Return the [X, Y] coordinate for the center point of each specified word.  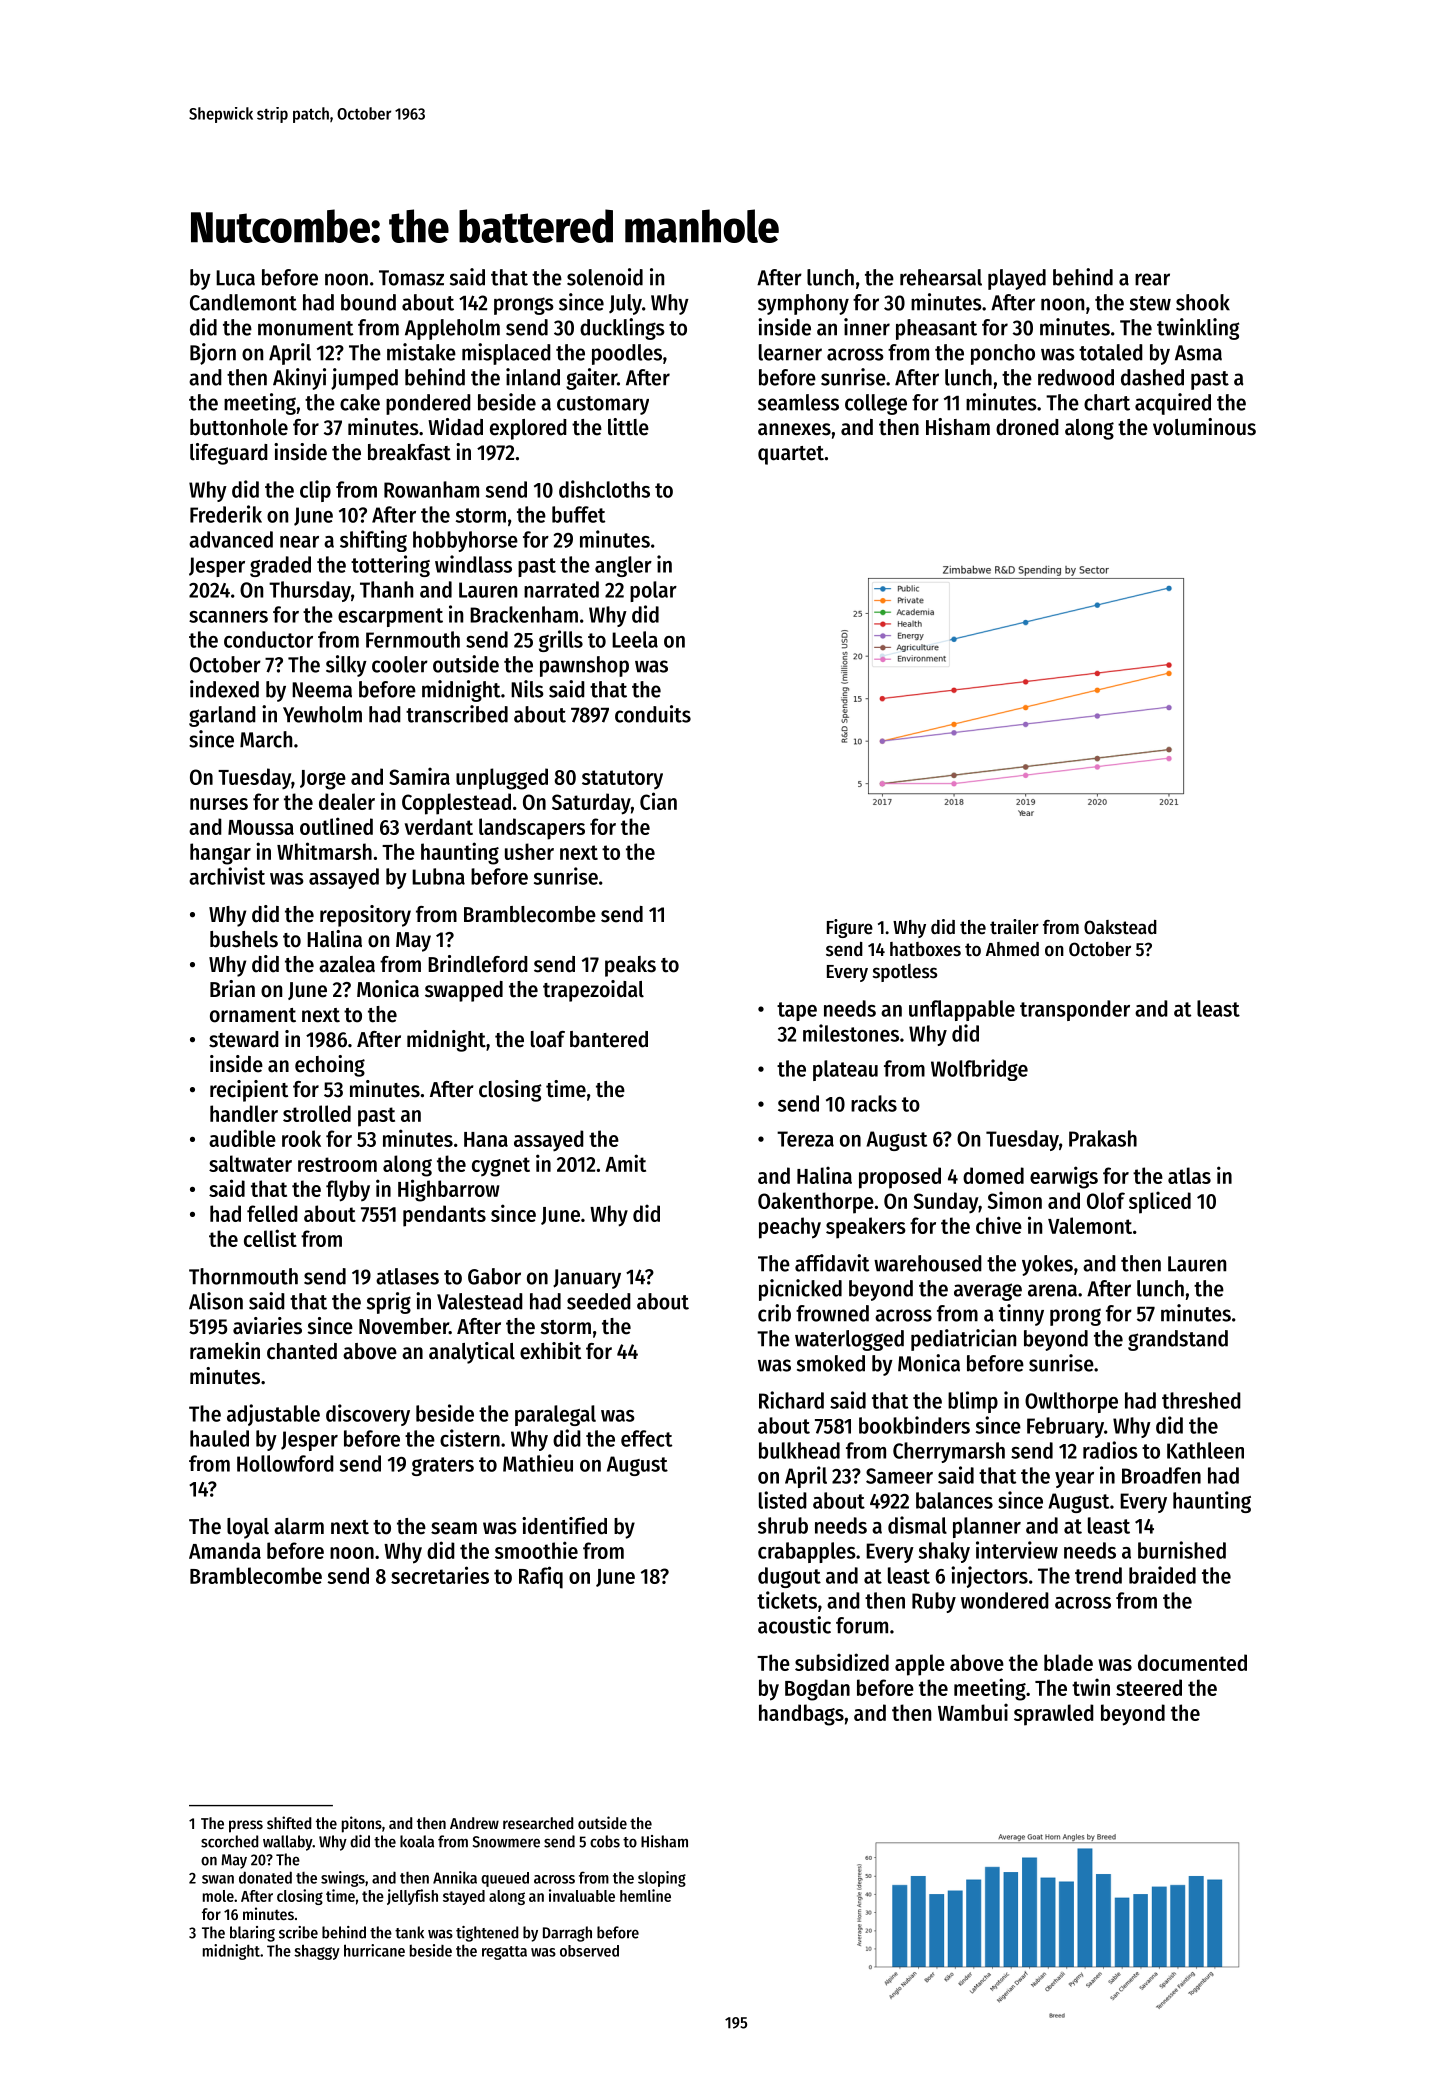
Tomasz [411, 278]
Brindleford [478, 964]
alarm [299, 1526]
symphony [803, 304]
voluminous [1204, 427]
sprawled [1054, 1715]
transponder [1075, 1010]
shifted [289, 1822]
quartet [791, 455]
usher [529, 851]
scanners [228, 617]
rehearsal [941, 277]
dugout [789, 1577]
